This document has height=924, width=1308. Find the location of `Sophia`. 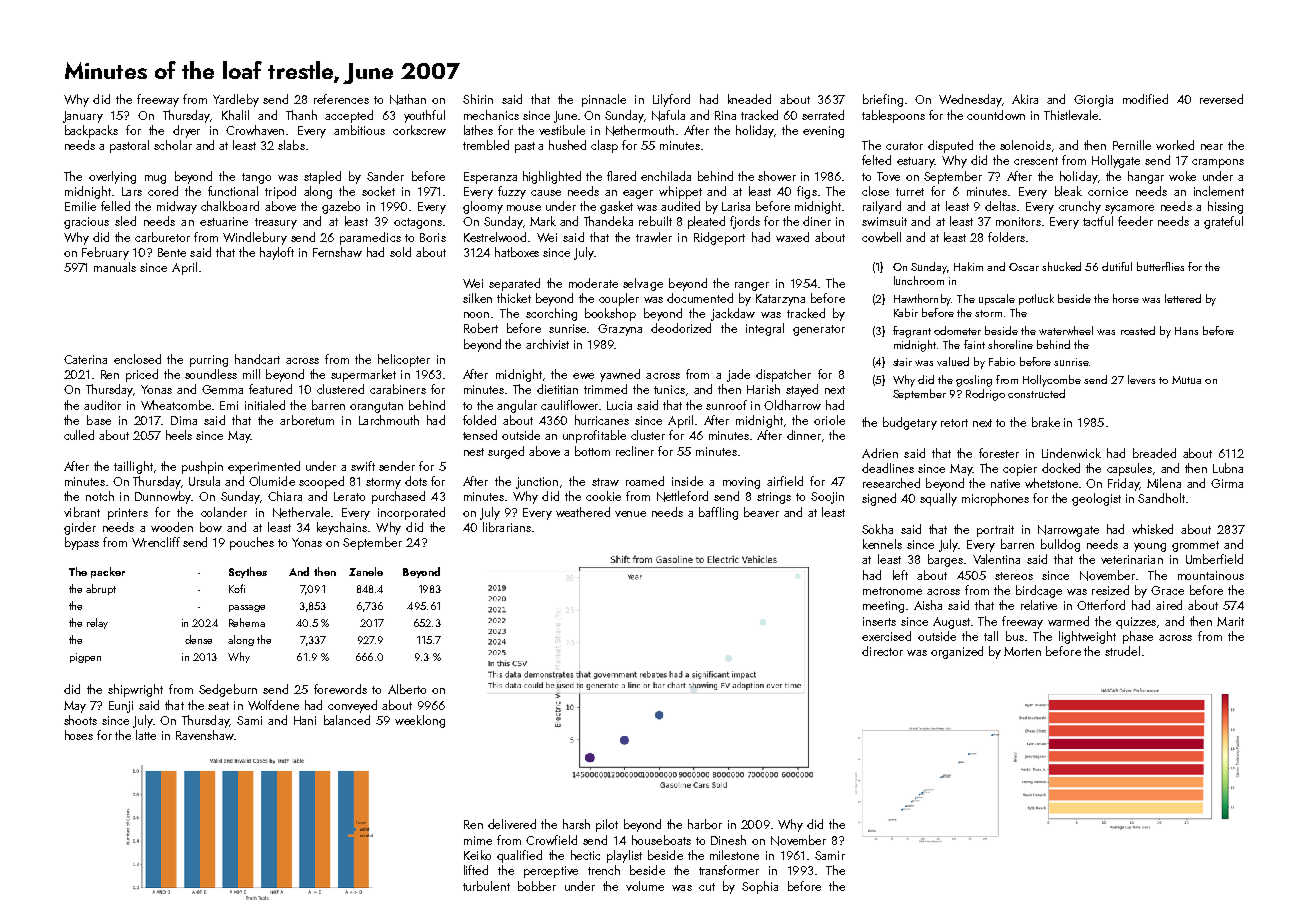

Sophia is located at coordinates (760, 887).
